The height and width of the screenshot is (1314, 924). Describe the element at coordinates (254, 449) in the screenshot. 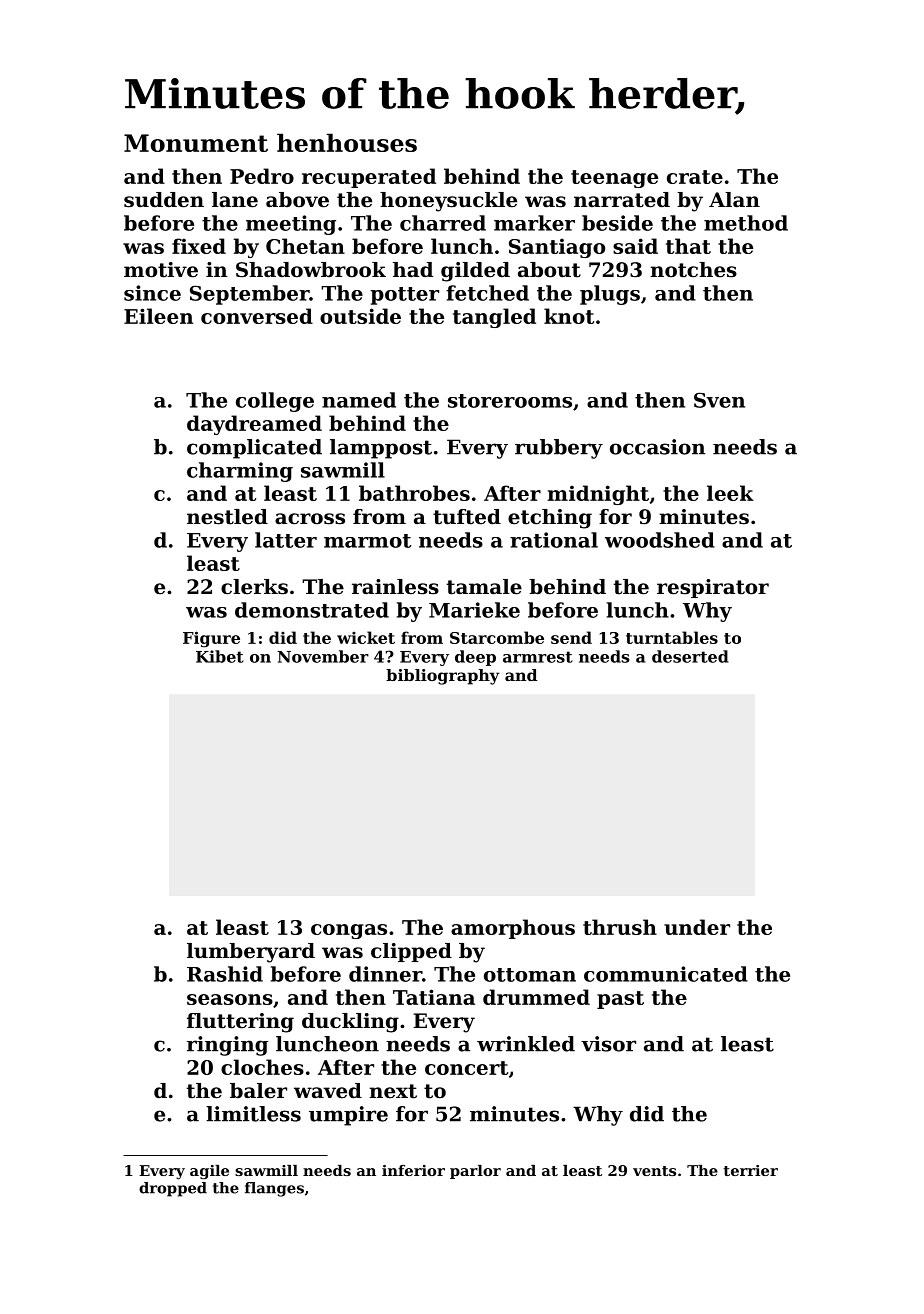

I see `complicated` at that location.
